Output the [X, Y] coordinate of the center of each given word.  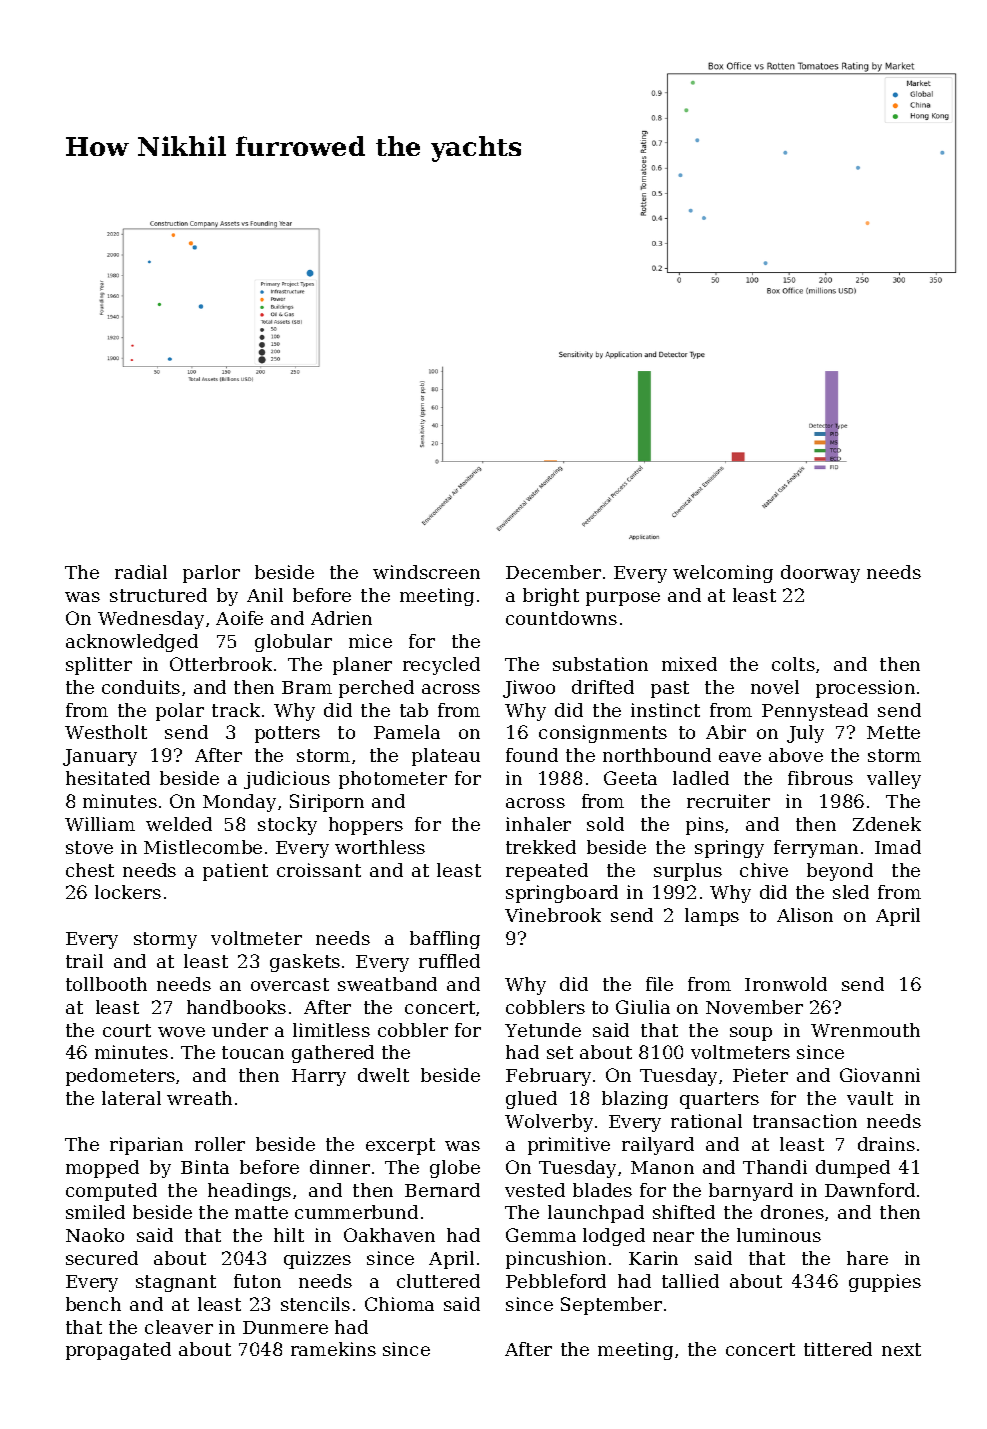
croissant [319, 870]
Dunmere [285, 1327]
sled [851, 892]
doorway [820, 574]
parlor [211, 574]
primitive [569, 1146]
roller [220, 1144]
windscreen [426, 572]
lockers [128, 892]
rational [706, 1121]
